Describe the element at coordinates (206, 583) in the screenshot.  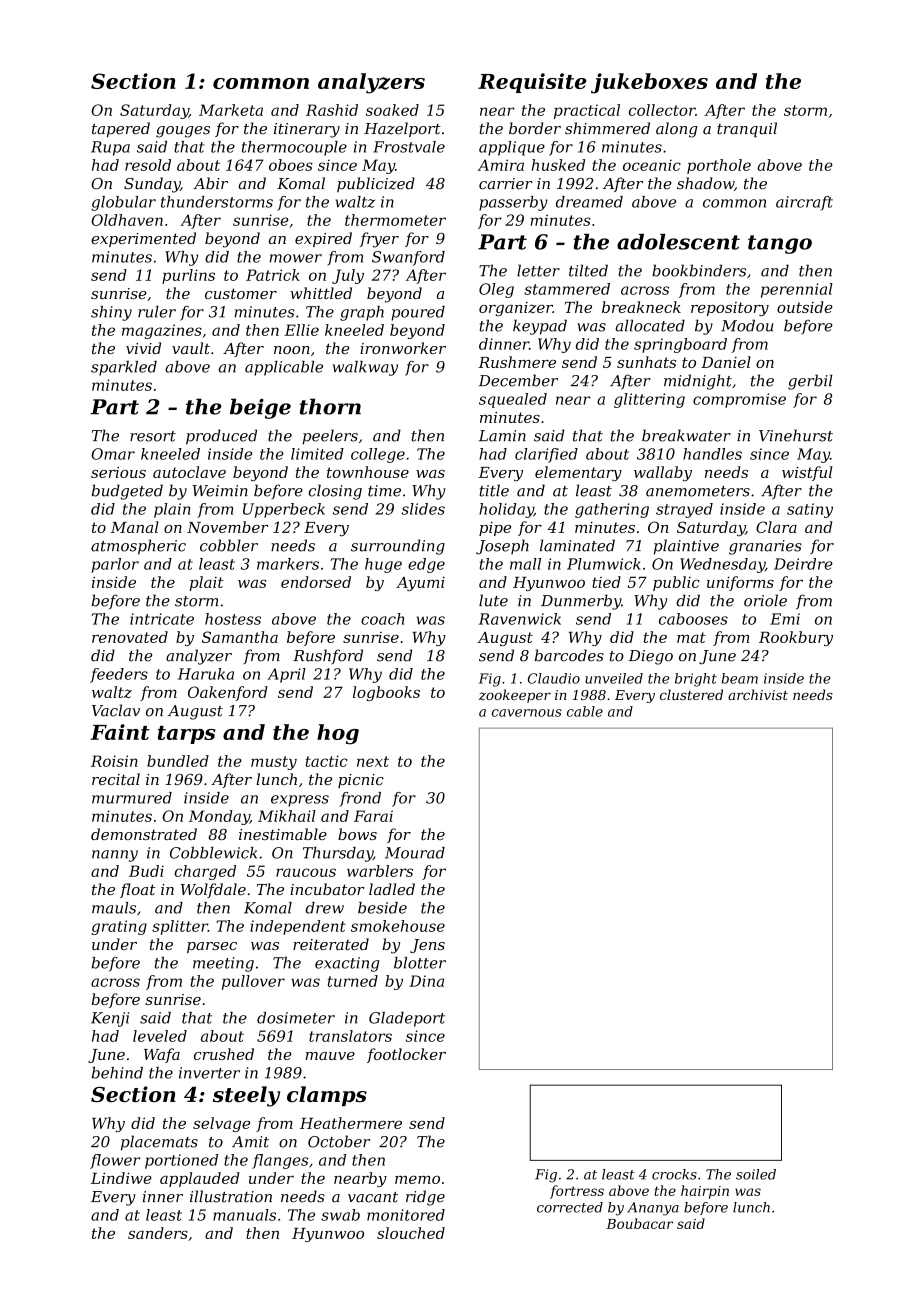
I see `plait` at that location.
